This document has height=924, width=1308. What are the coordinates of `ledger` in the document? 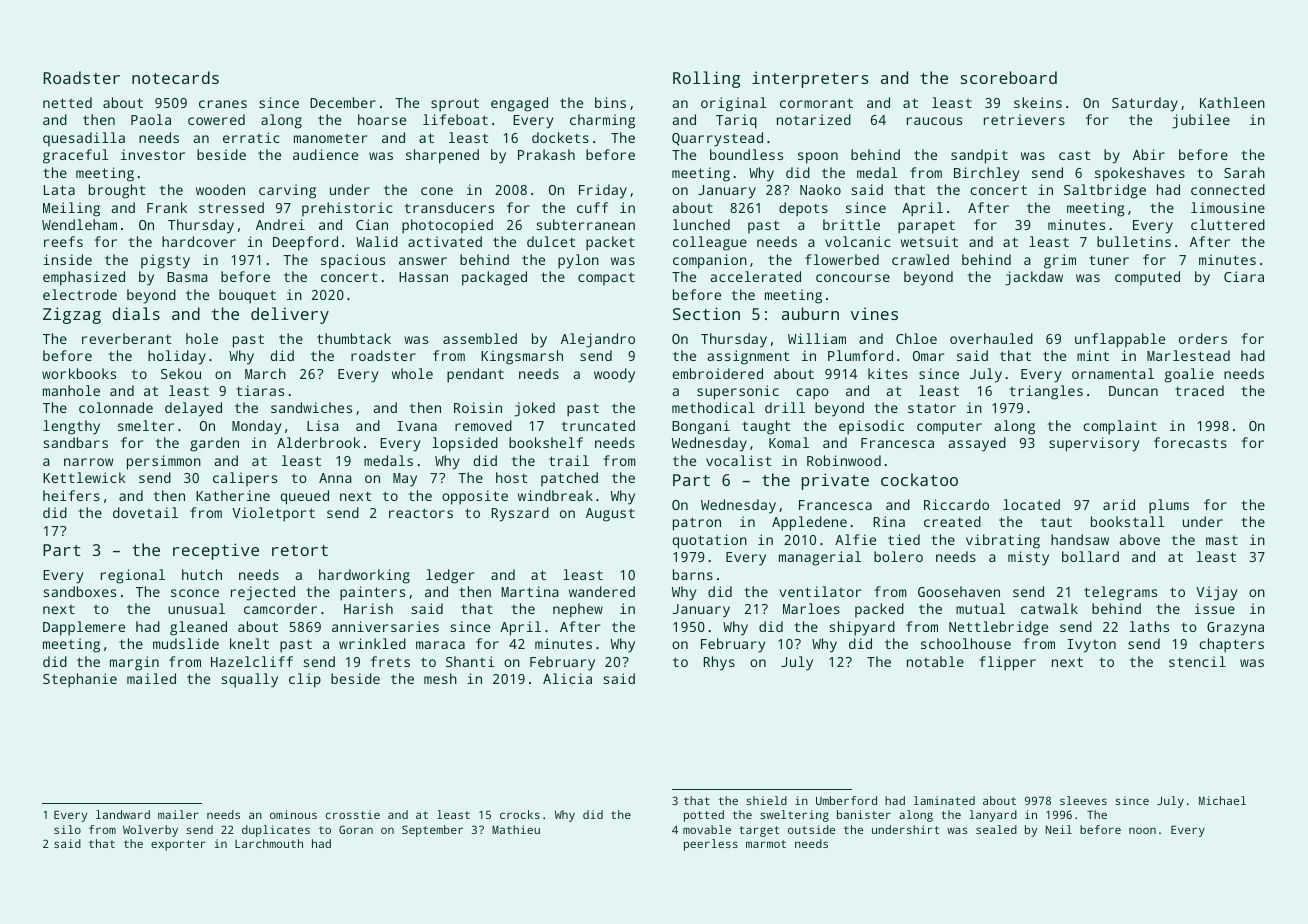 It's located at (450, 576).
